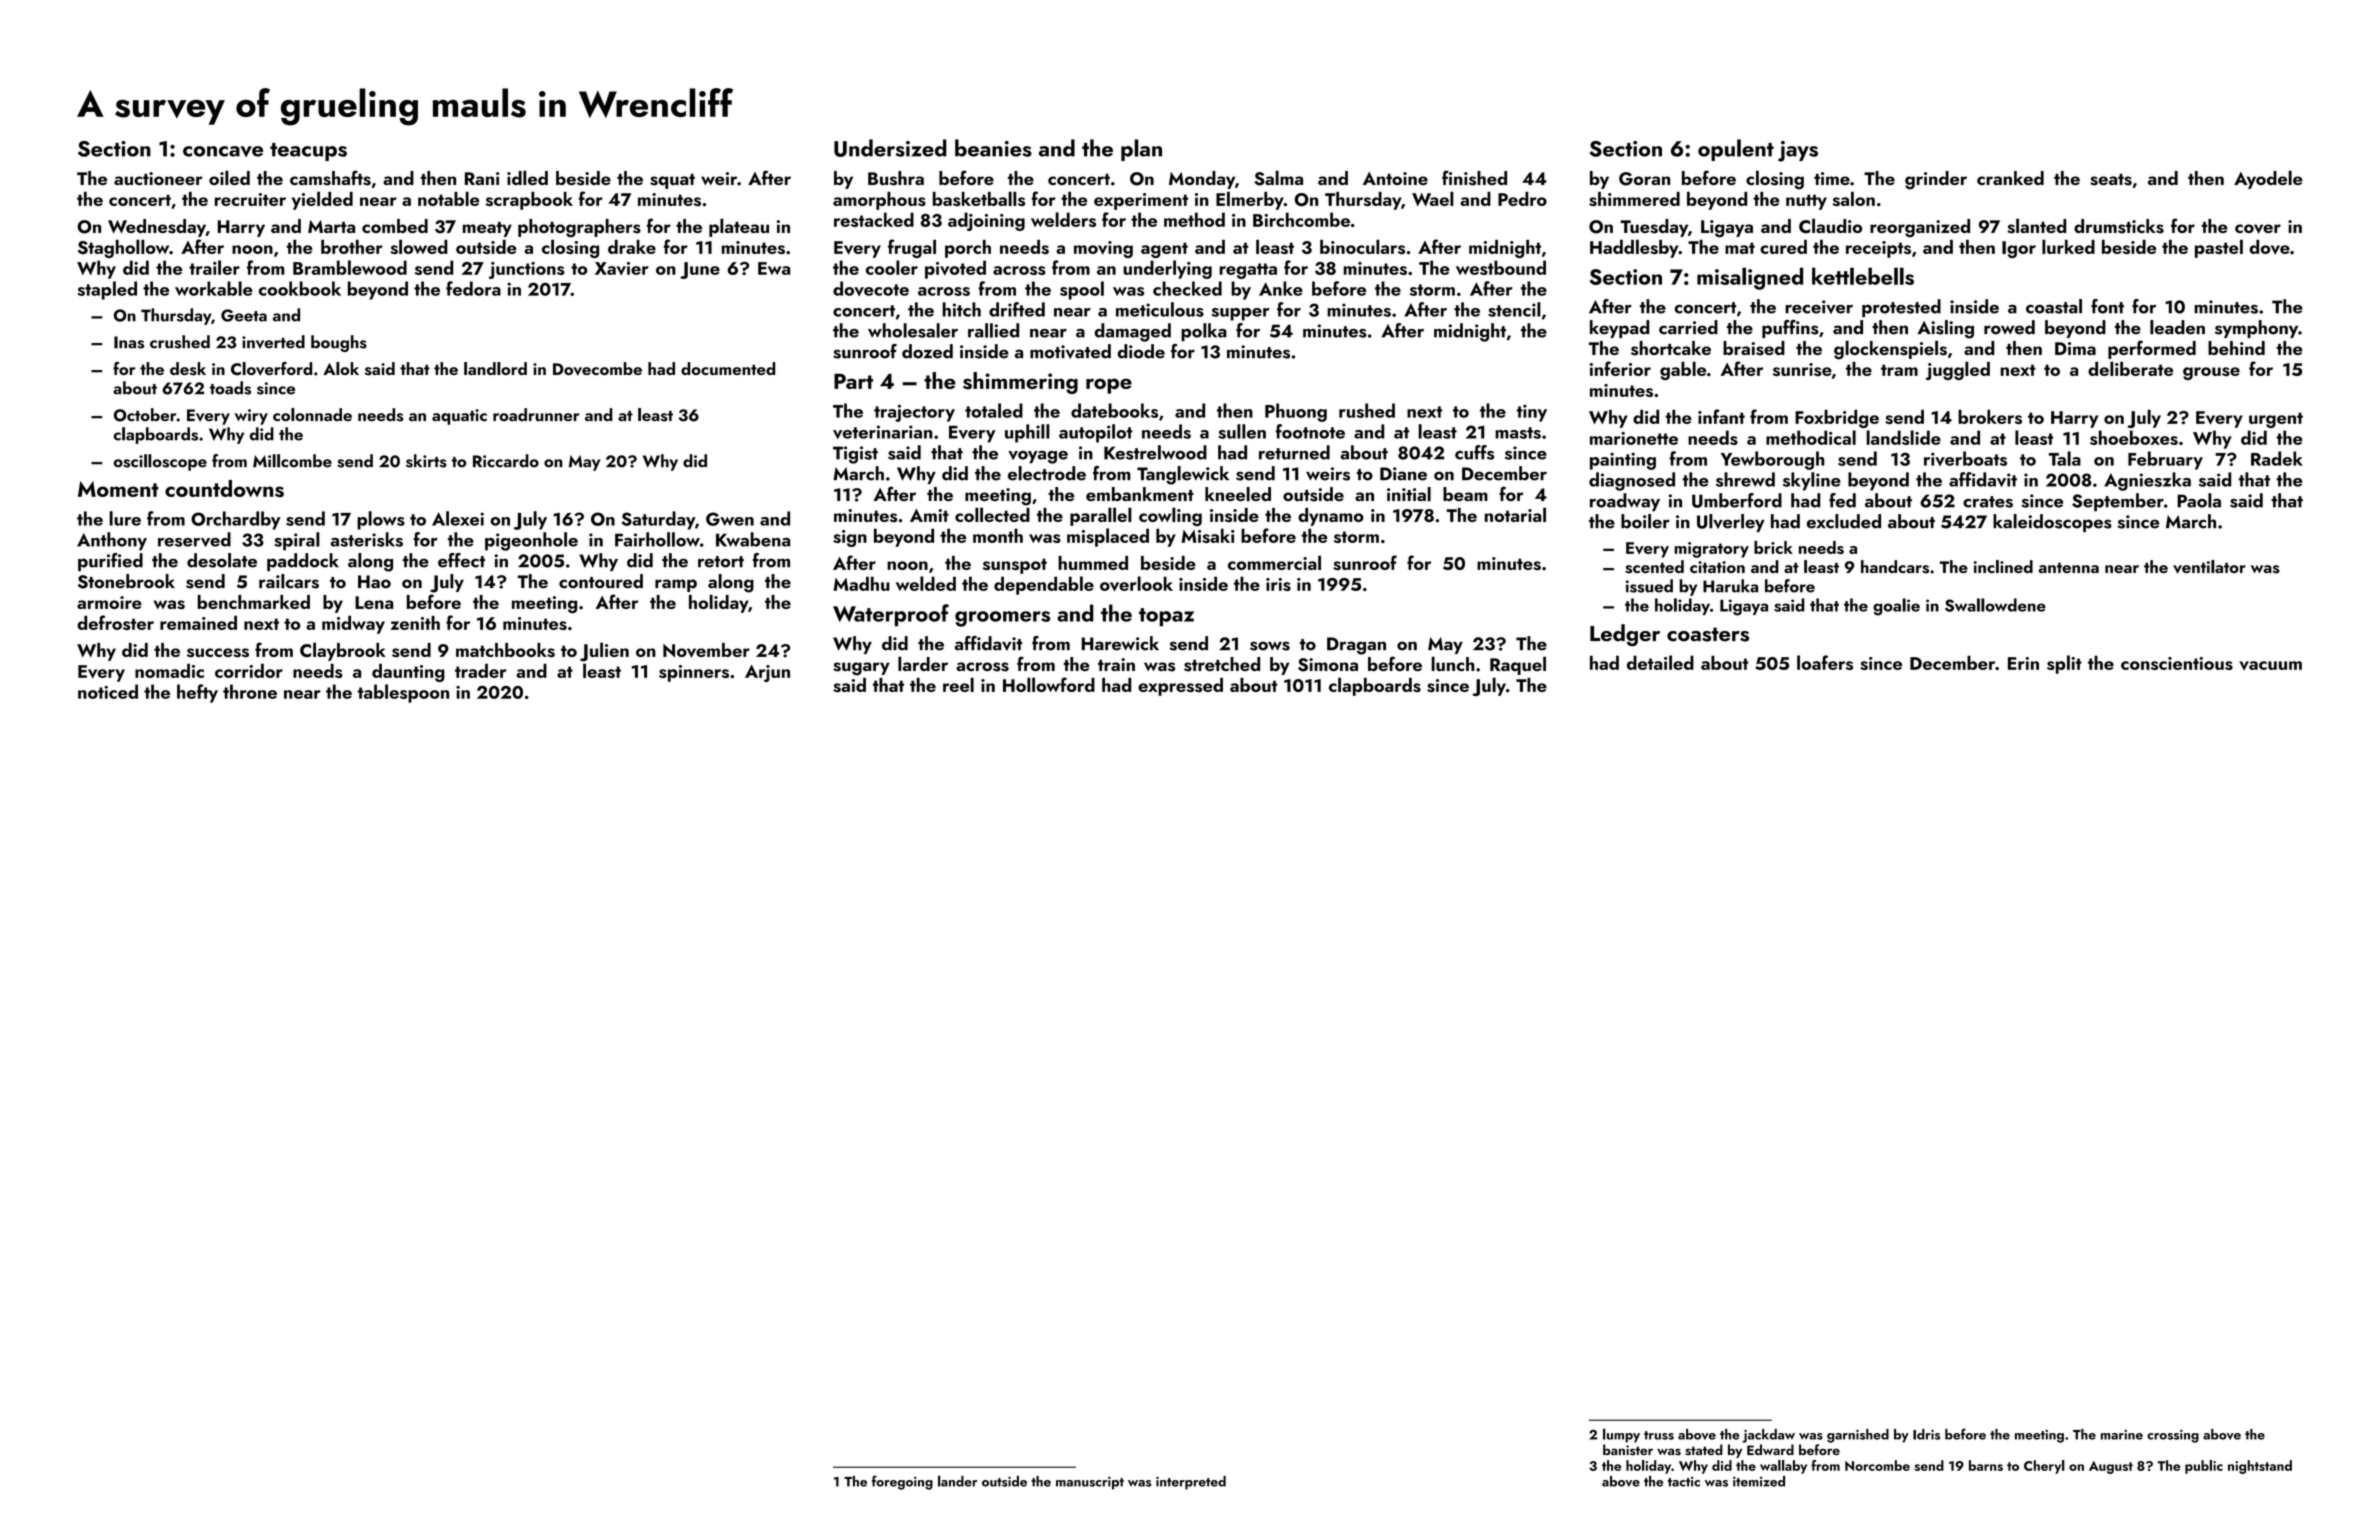  I want to click on loafers, so click(1825, 662).
